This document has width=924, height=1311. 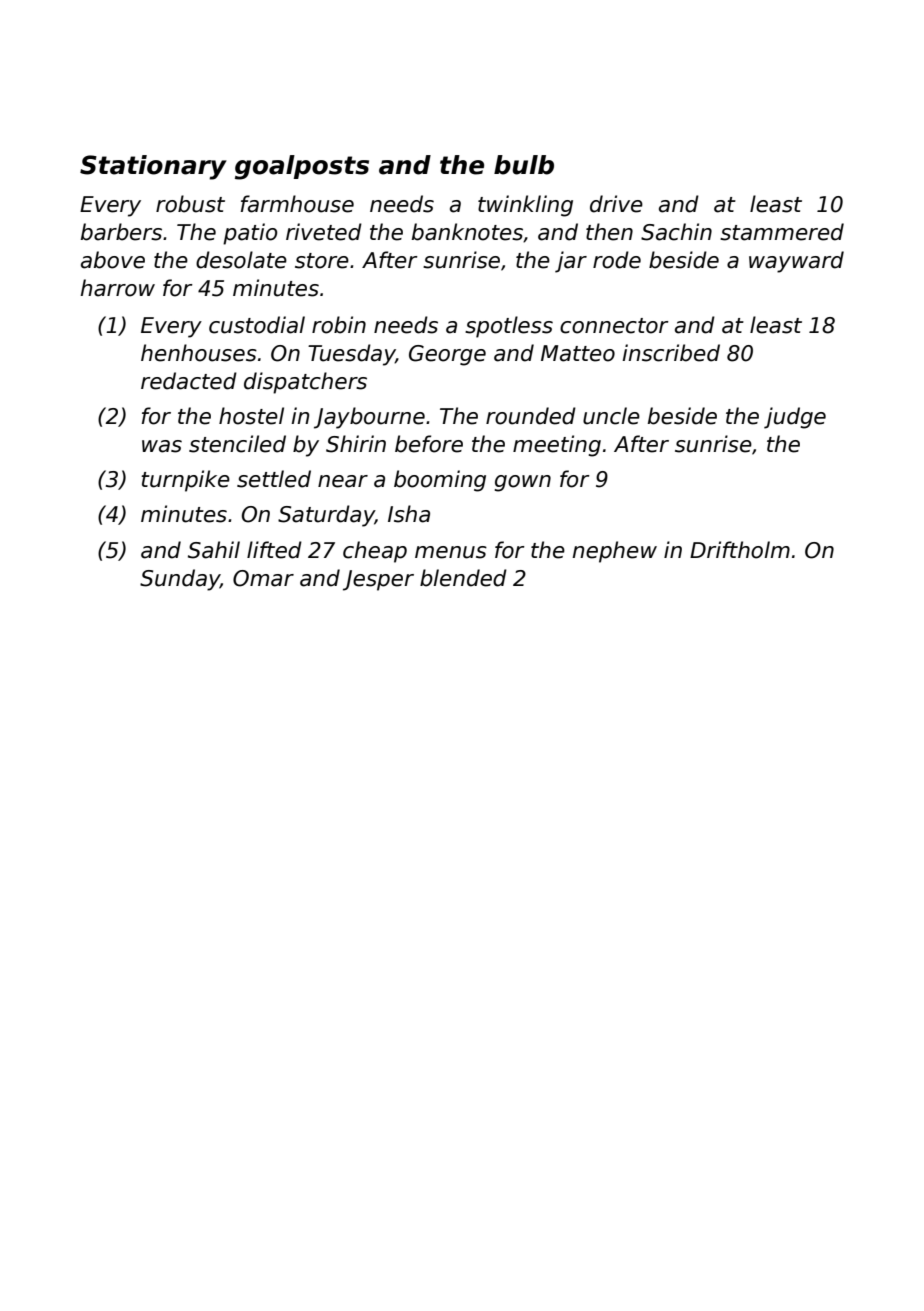 What do you see at coordinates (740, 550) in the document?
I see `Driftholm` at bounding box center [740, 550].
